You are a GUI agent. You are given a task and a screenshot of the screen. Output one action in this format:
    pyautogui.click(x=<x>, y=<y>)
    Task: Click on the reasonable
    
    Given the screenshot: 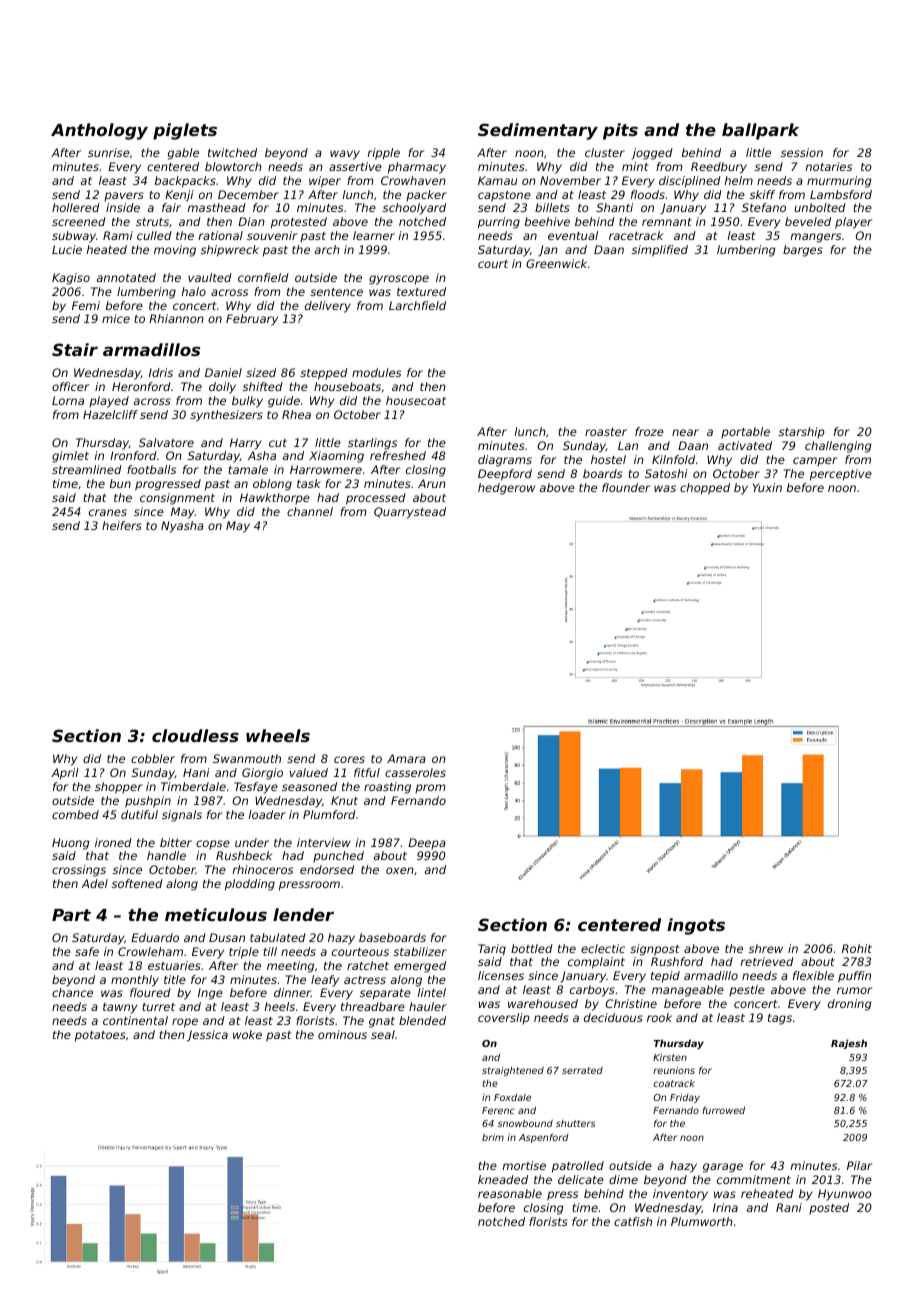 What is the action you would take?
    pyautogui.click(x=510, y=1193)
